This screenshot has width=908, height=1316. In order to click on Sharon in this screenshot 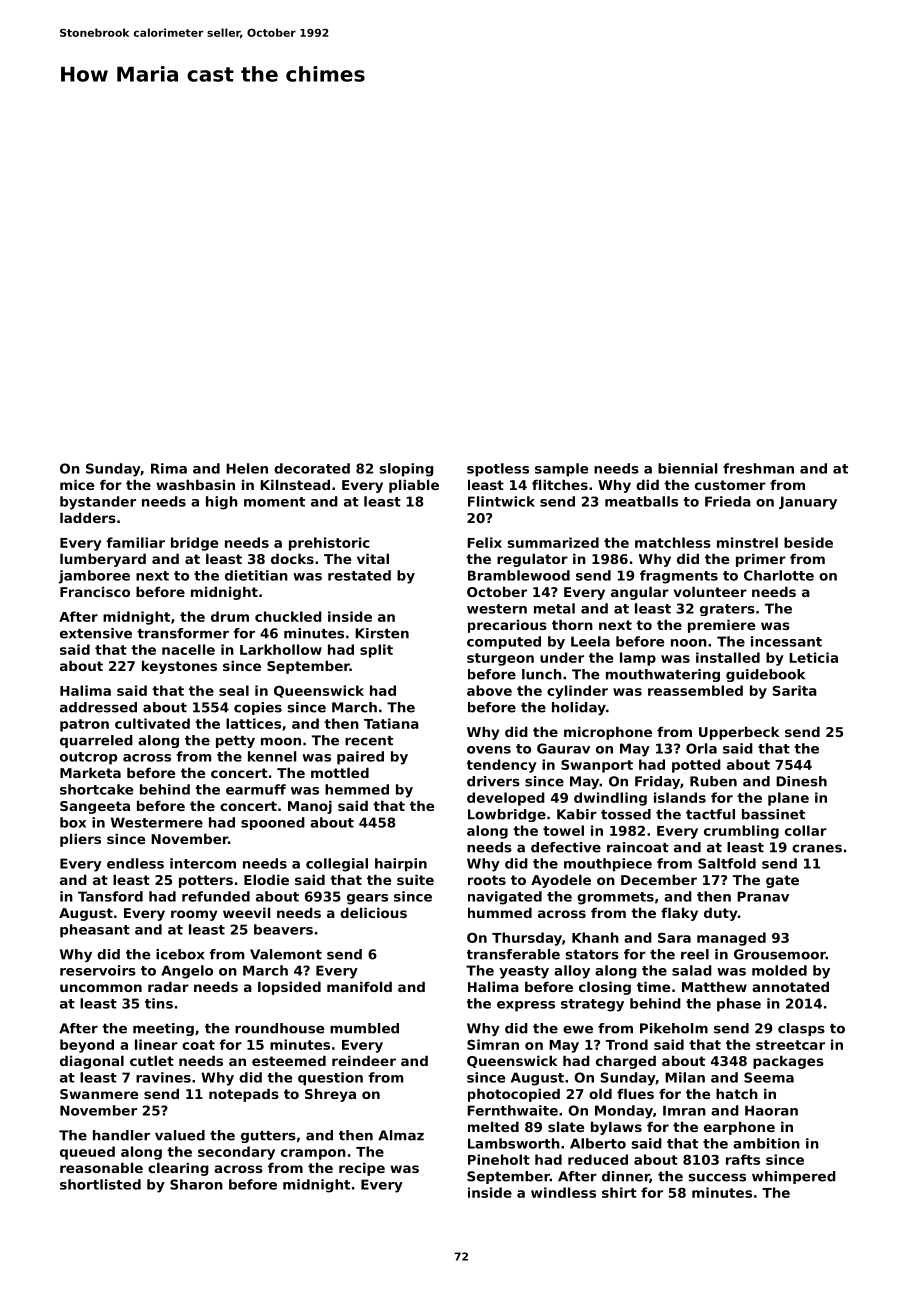, I will do `click(196, 1184)`.
